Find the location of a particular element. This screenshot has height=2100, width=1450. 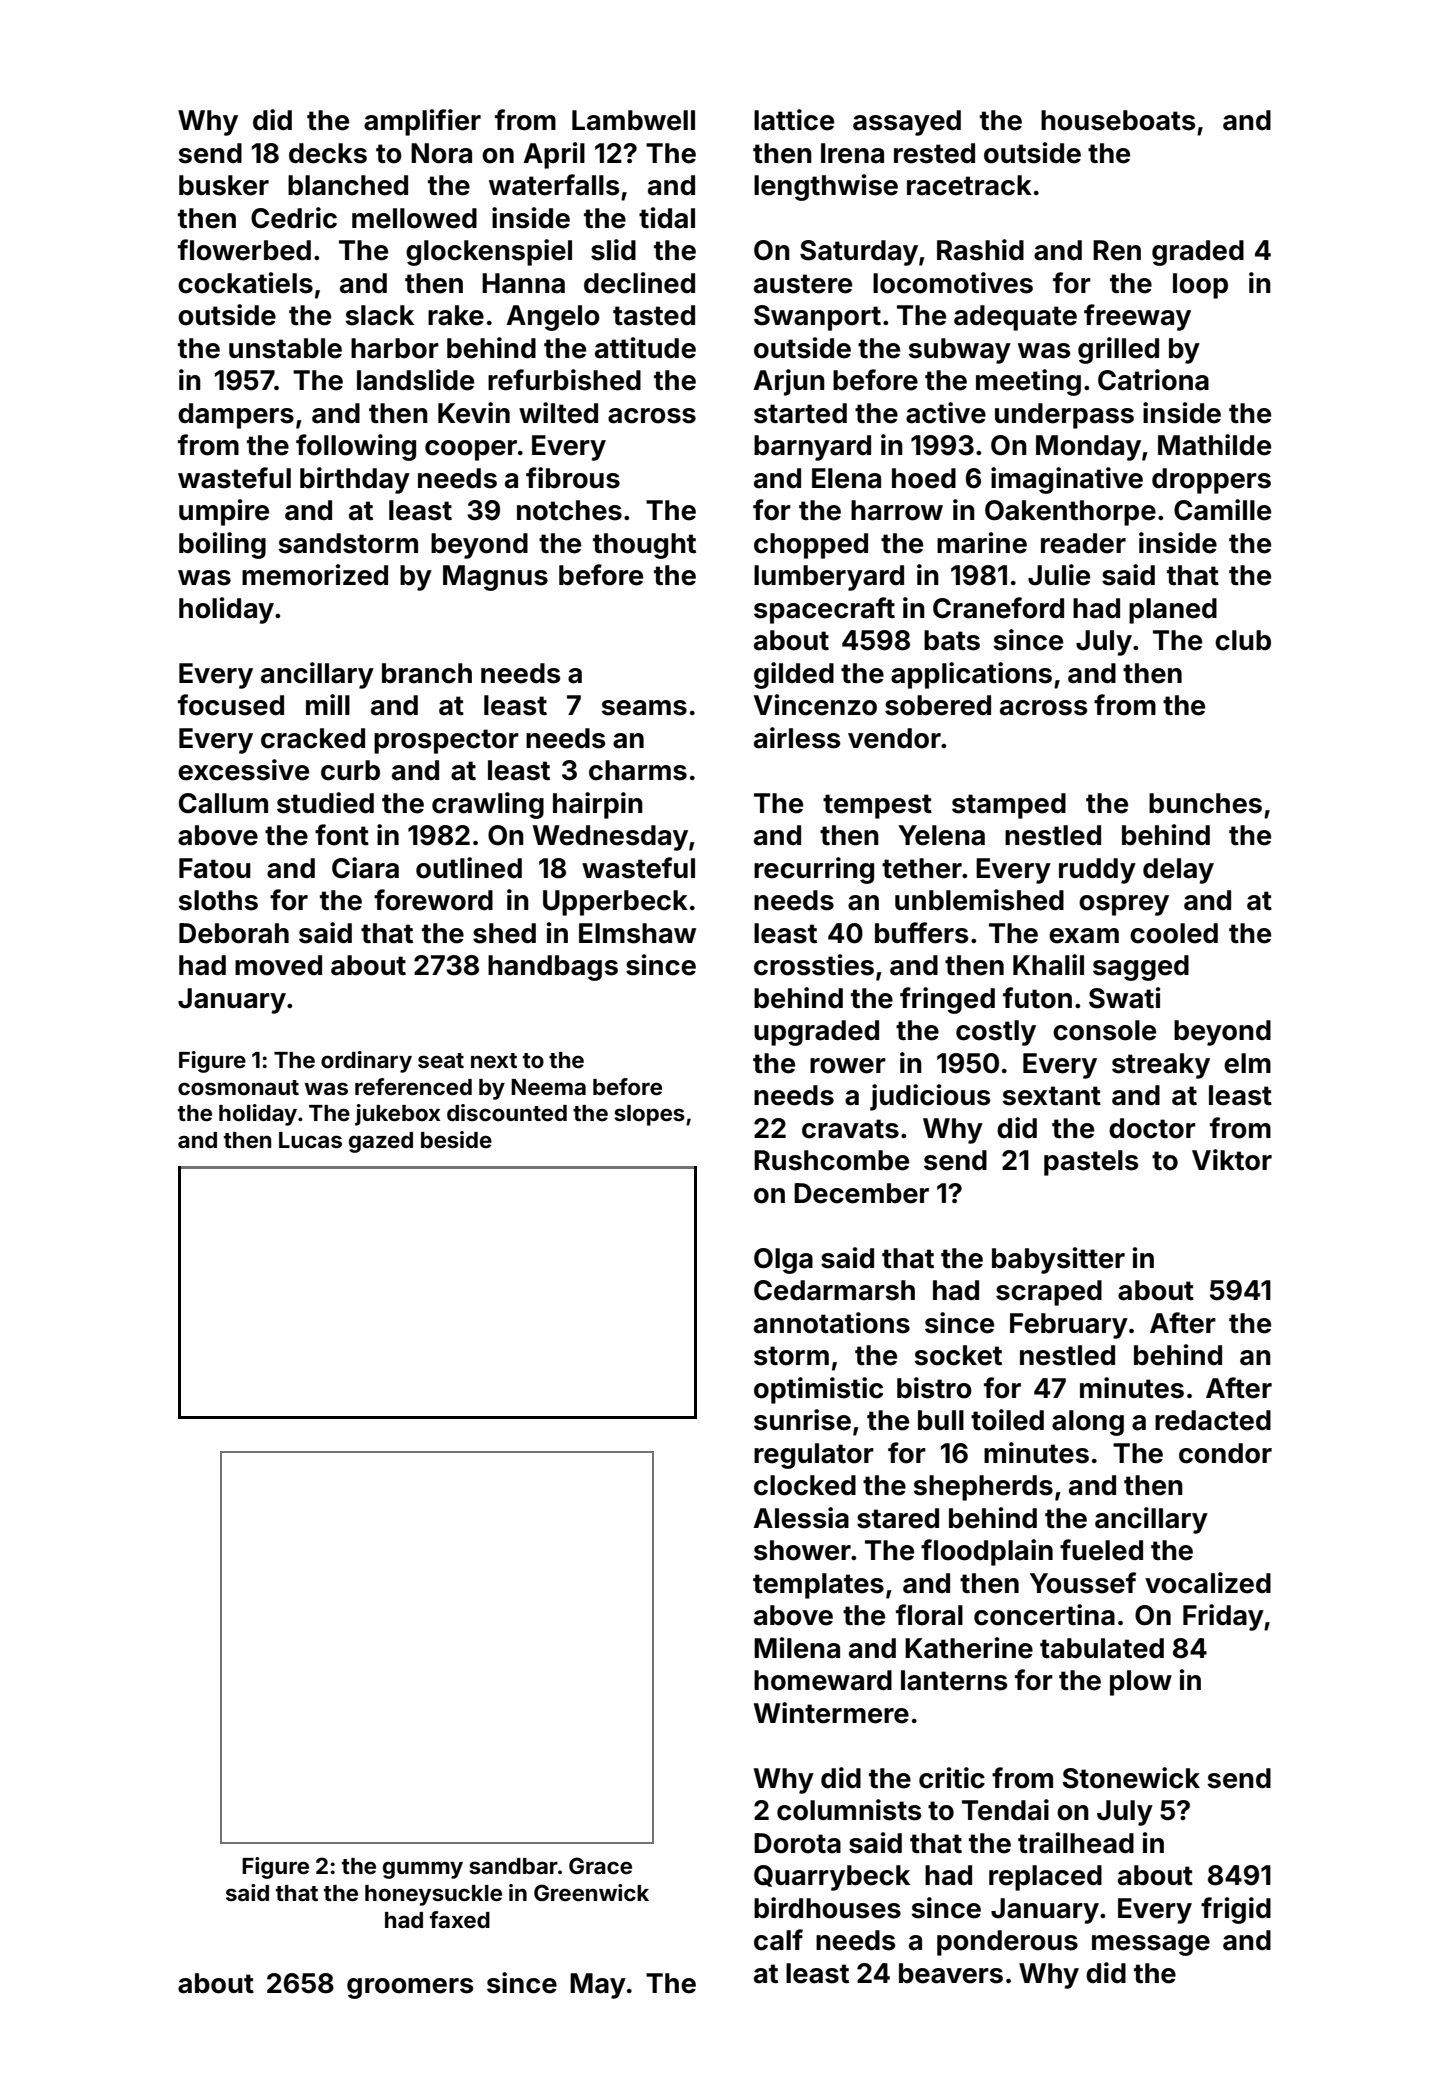

Elmshaw is located at coordinates (637, 933).
